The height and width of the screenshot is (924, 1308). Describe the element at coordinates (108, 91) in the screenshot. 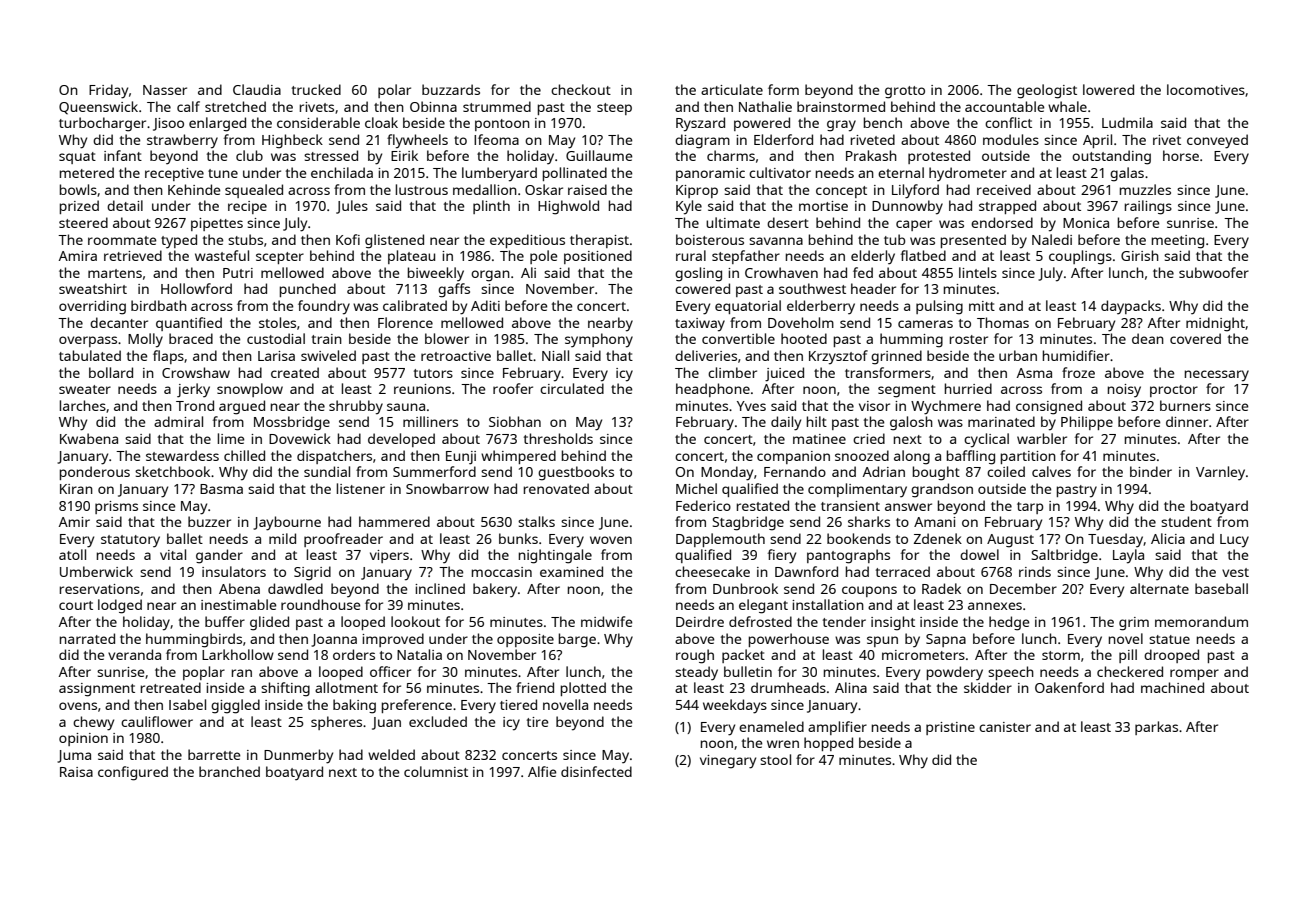

I see `Friday` at that location.
